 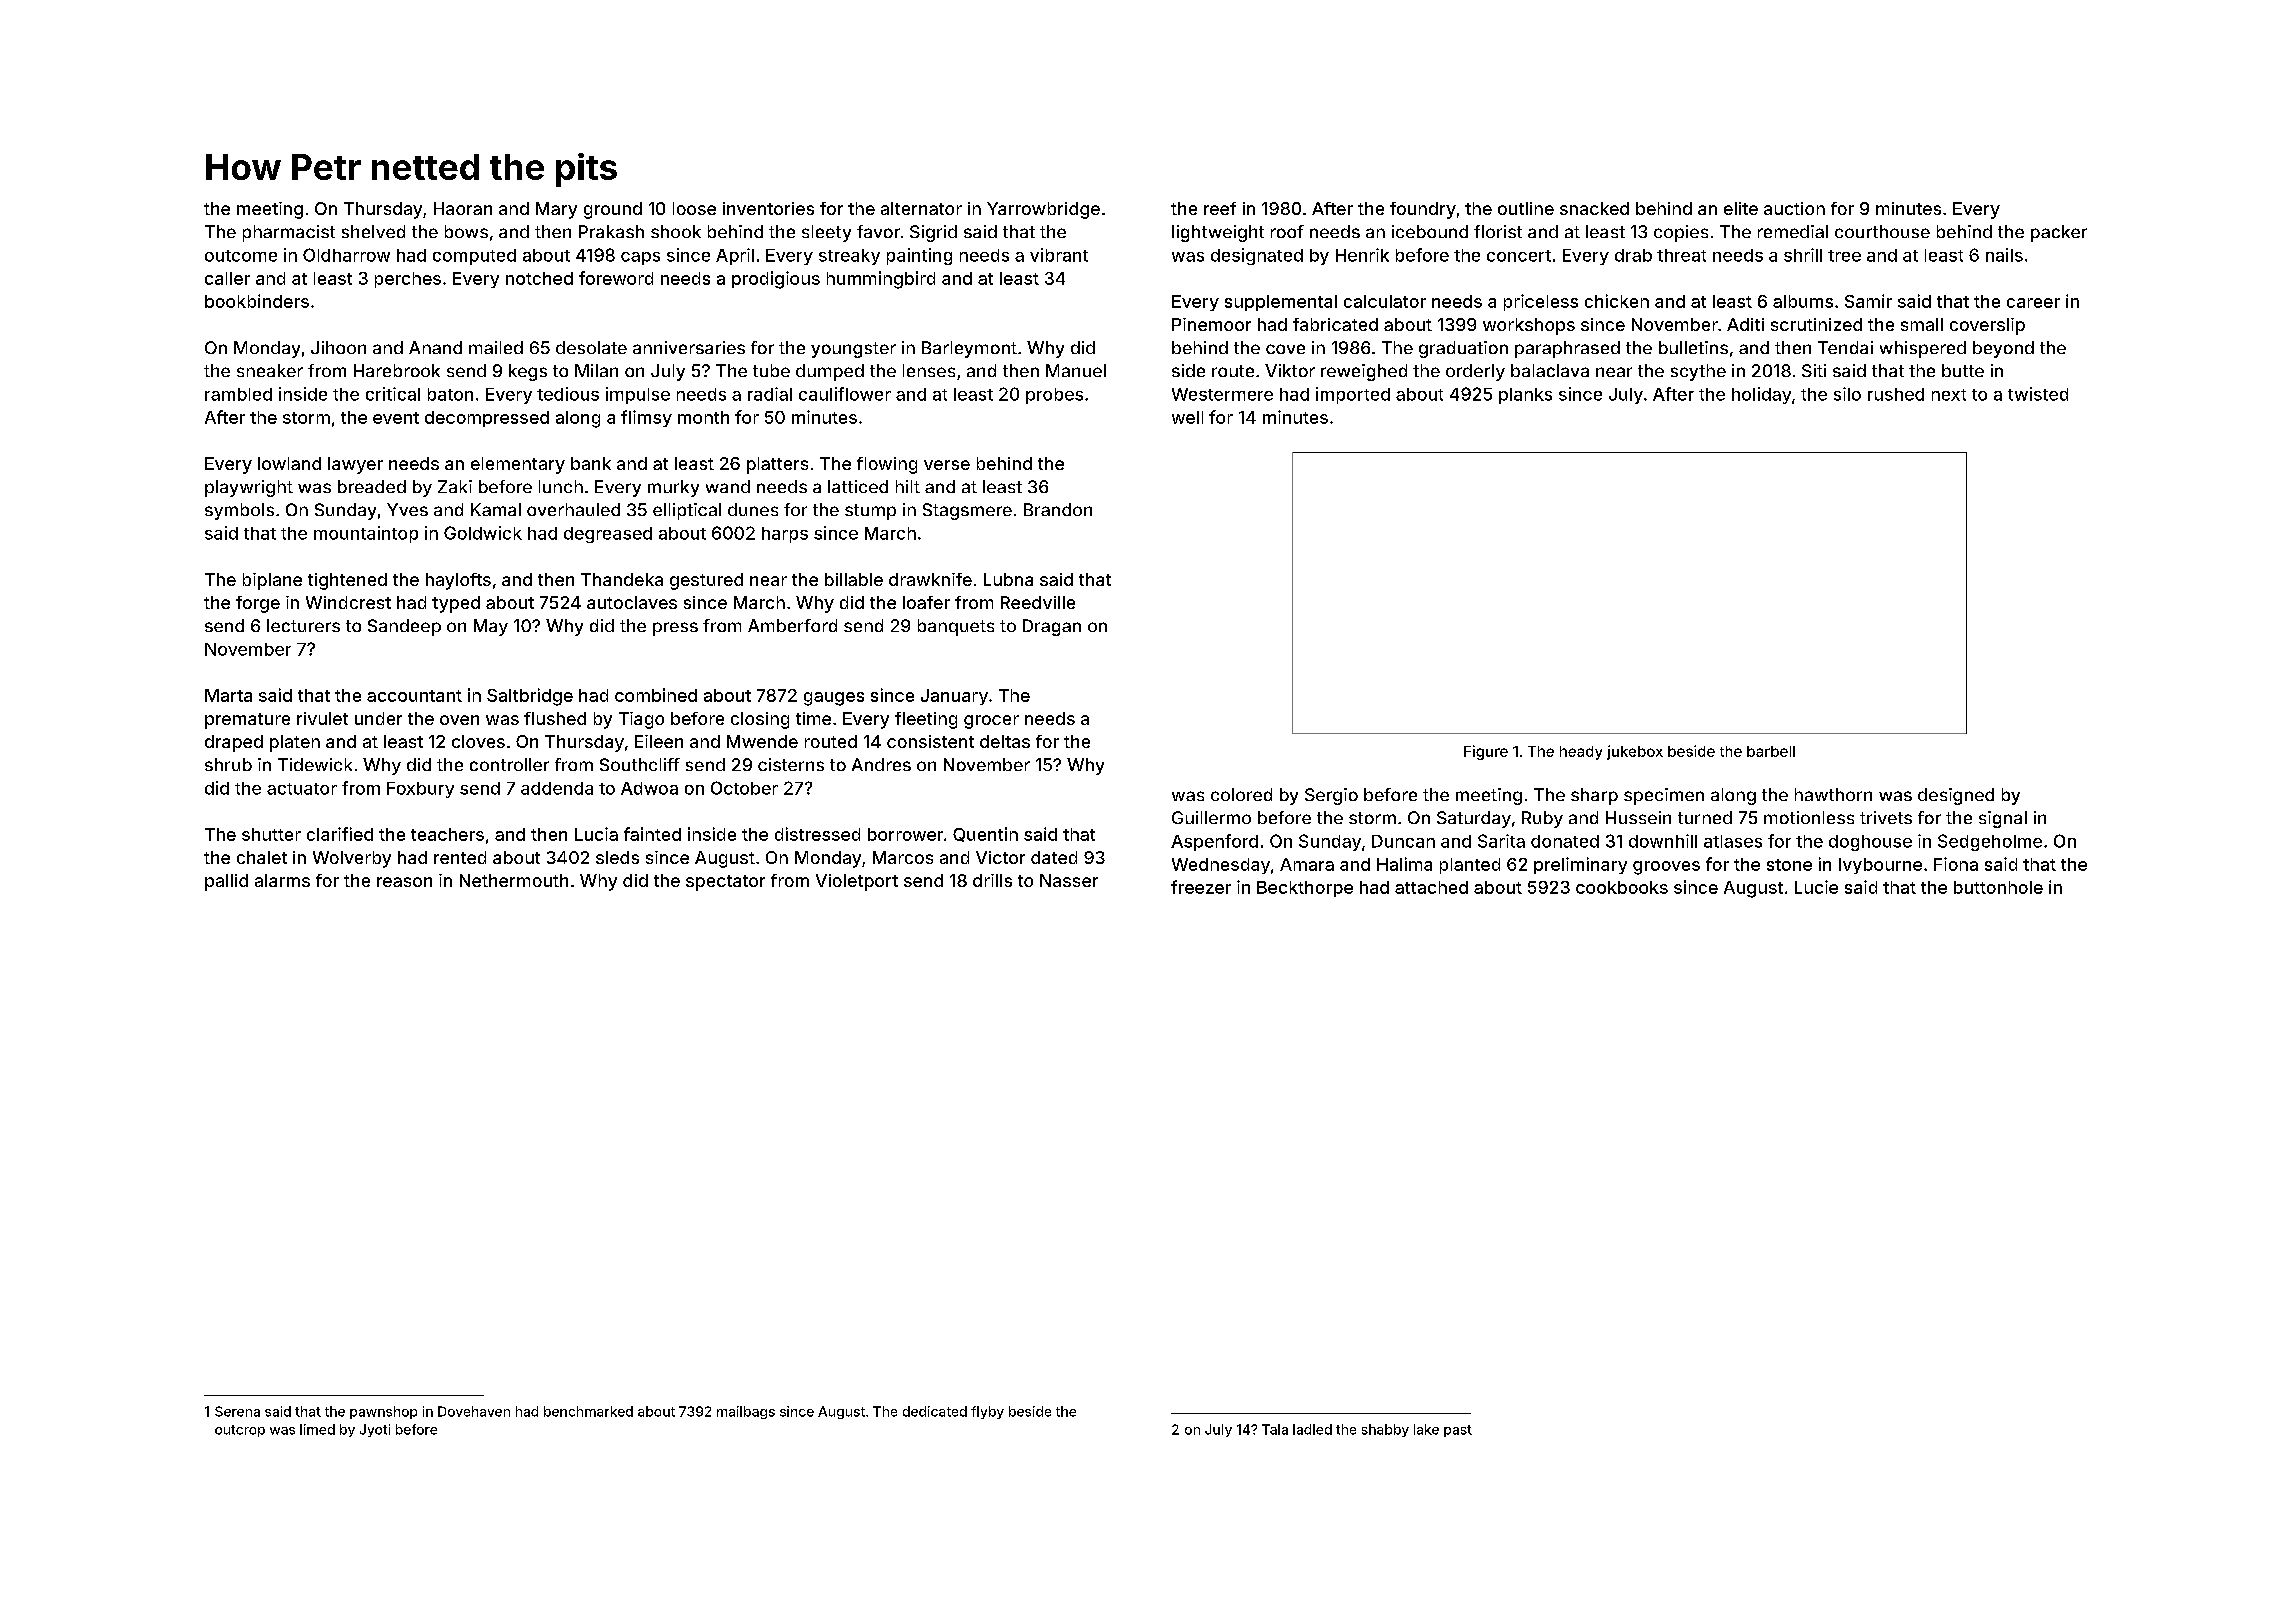 I want to click on cookbooks, so click(x=1622, y=887).
